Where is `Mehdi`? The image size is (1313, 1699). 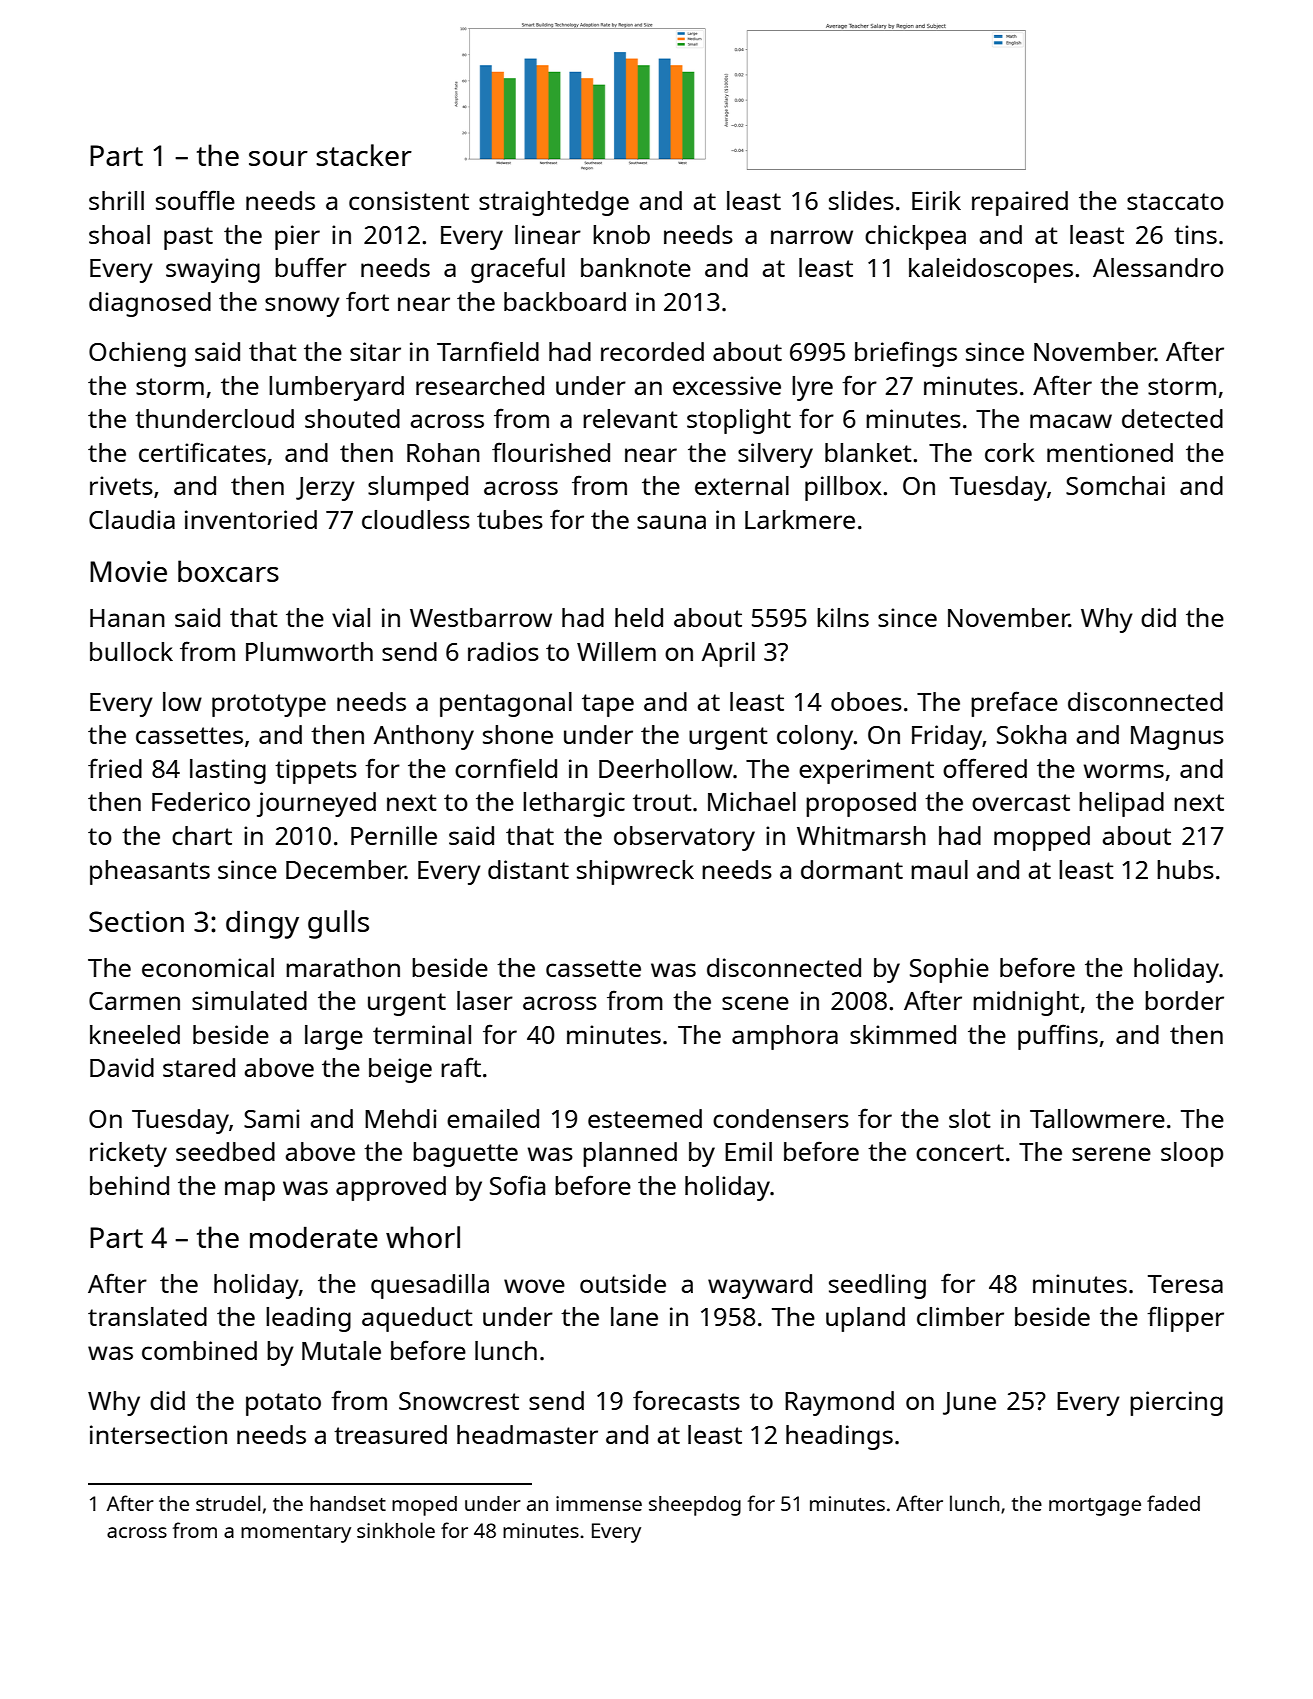 Mehdi is located at coordinates (401, 1118).
